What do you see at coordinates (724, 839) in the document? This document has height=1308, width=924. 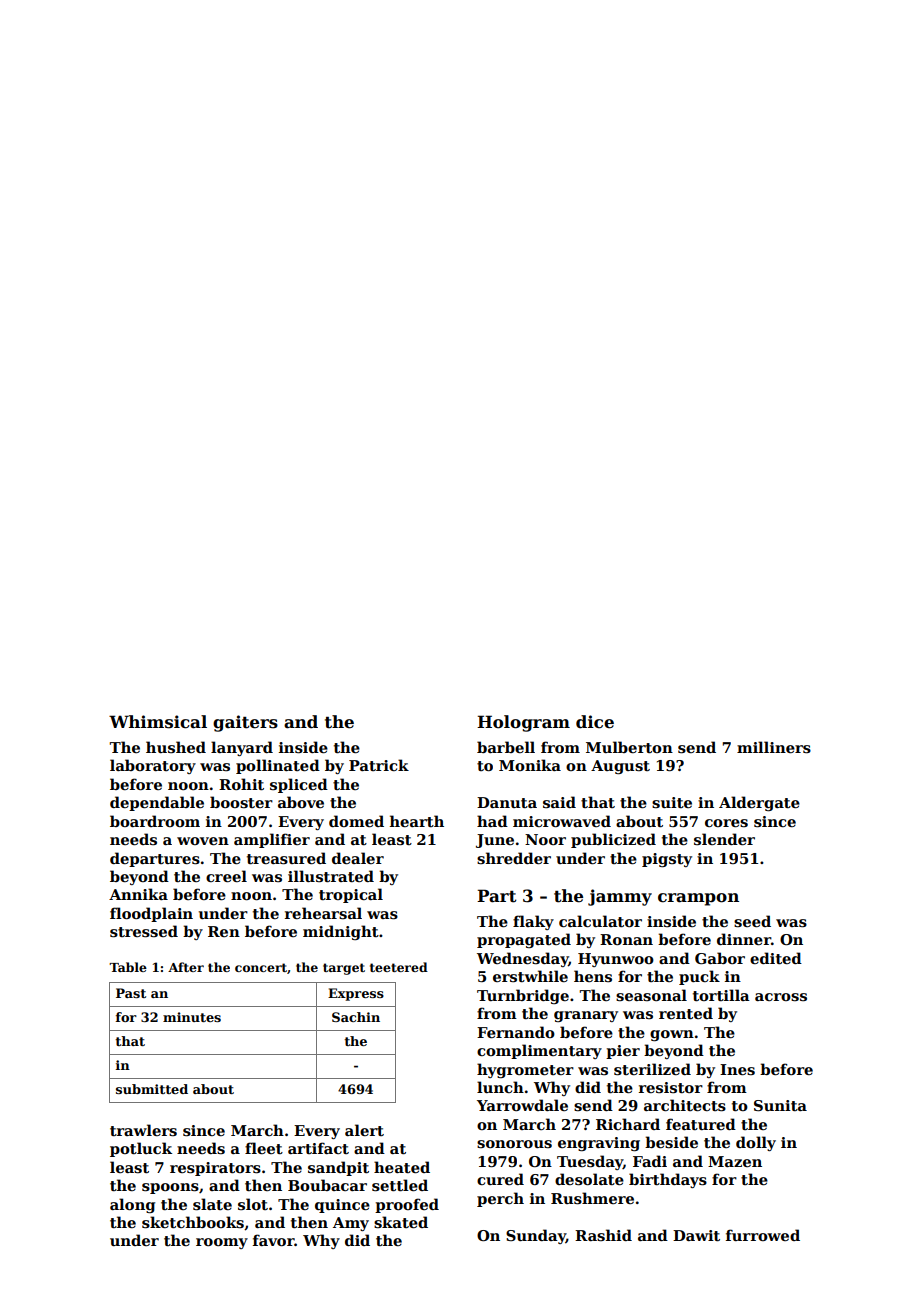 I see `slender` at bounding box center [724, 839].
